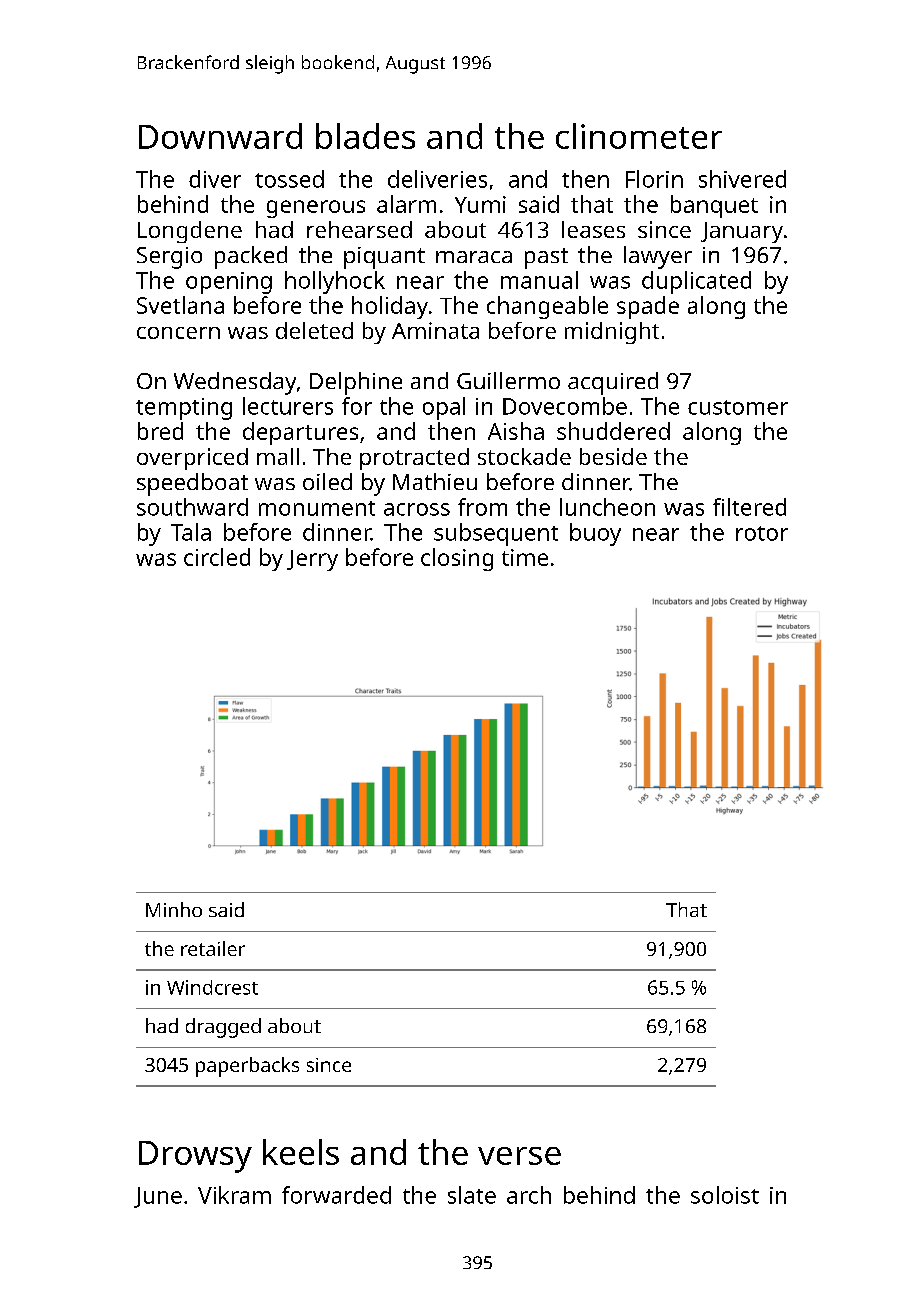 The width and height of the image is (924, 1314). I want to click on Minho, so click(174, 909).
